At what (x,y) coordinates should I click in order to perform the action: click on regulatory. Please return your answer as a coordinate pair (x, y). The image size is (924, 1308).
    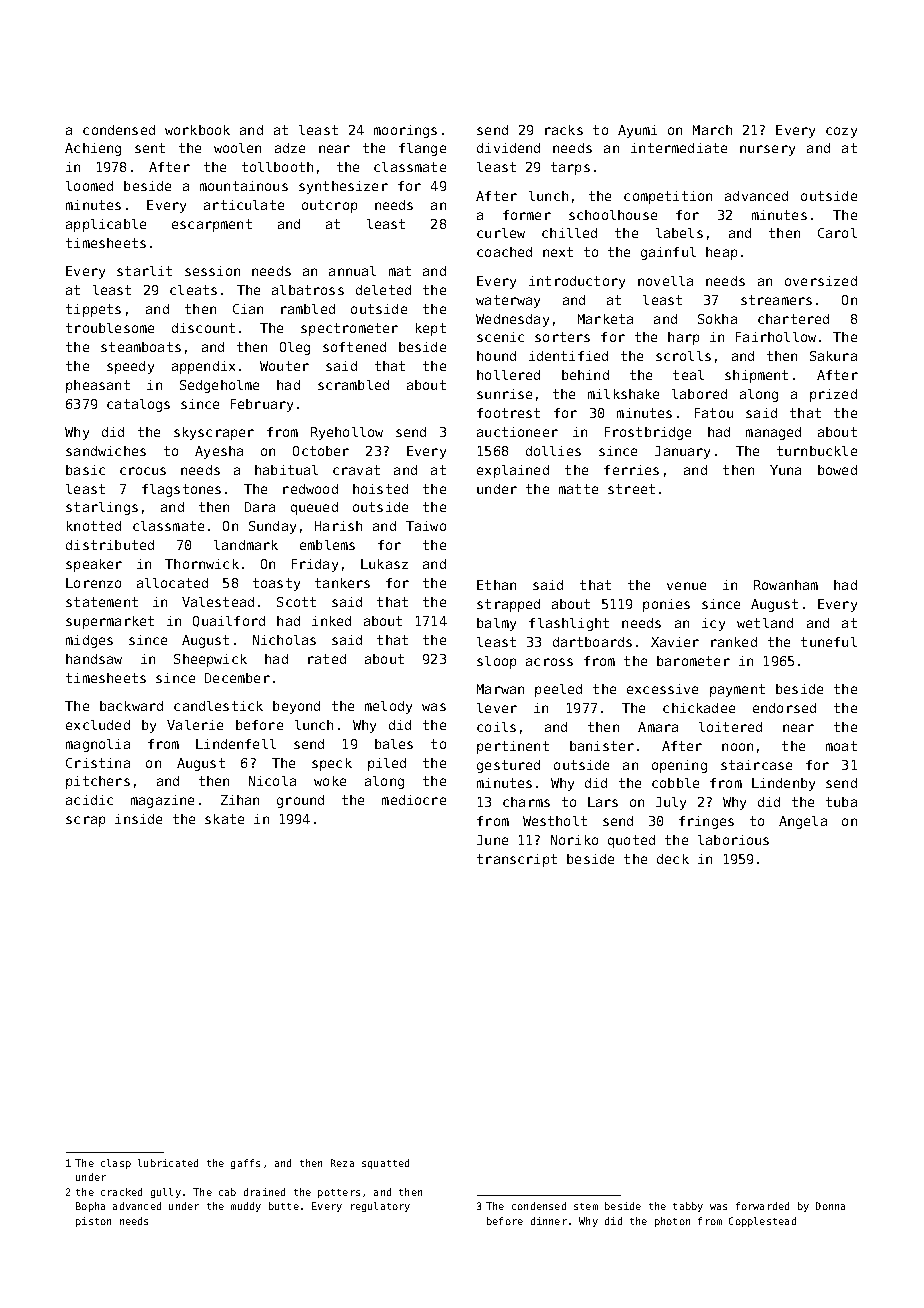
    Looking at the image, I should click on (380, 1207).
